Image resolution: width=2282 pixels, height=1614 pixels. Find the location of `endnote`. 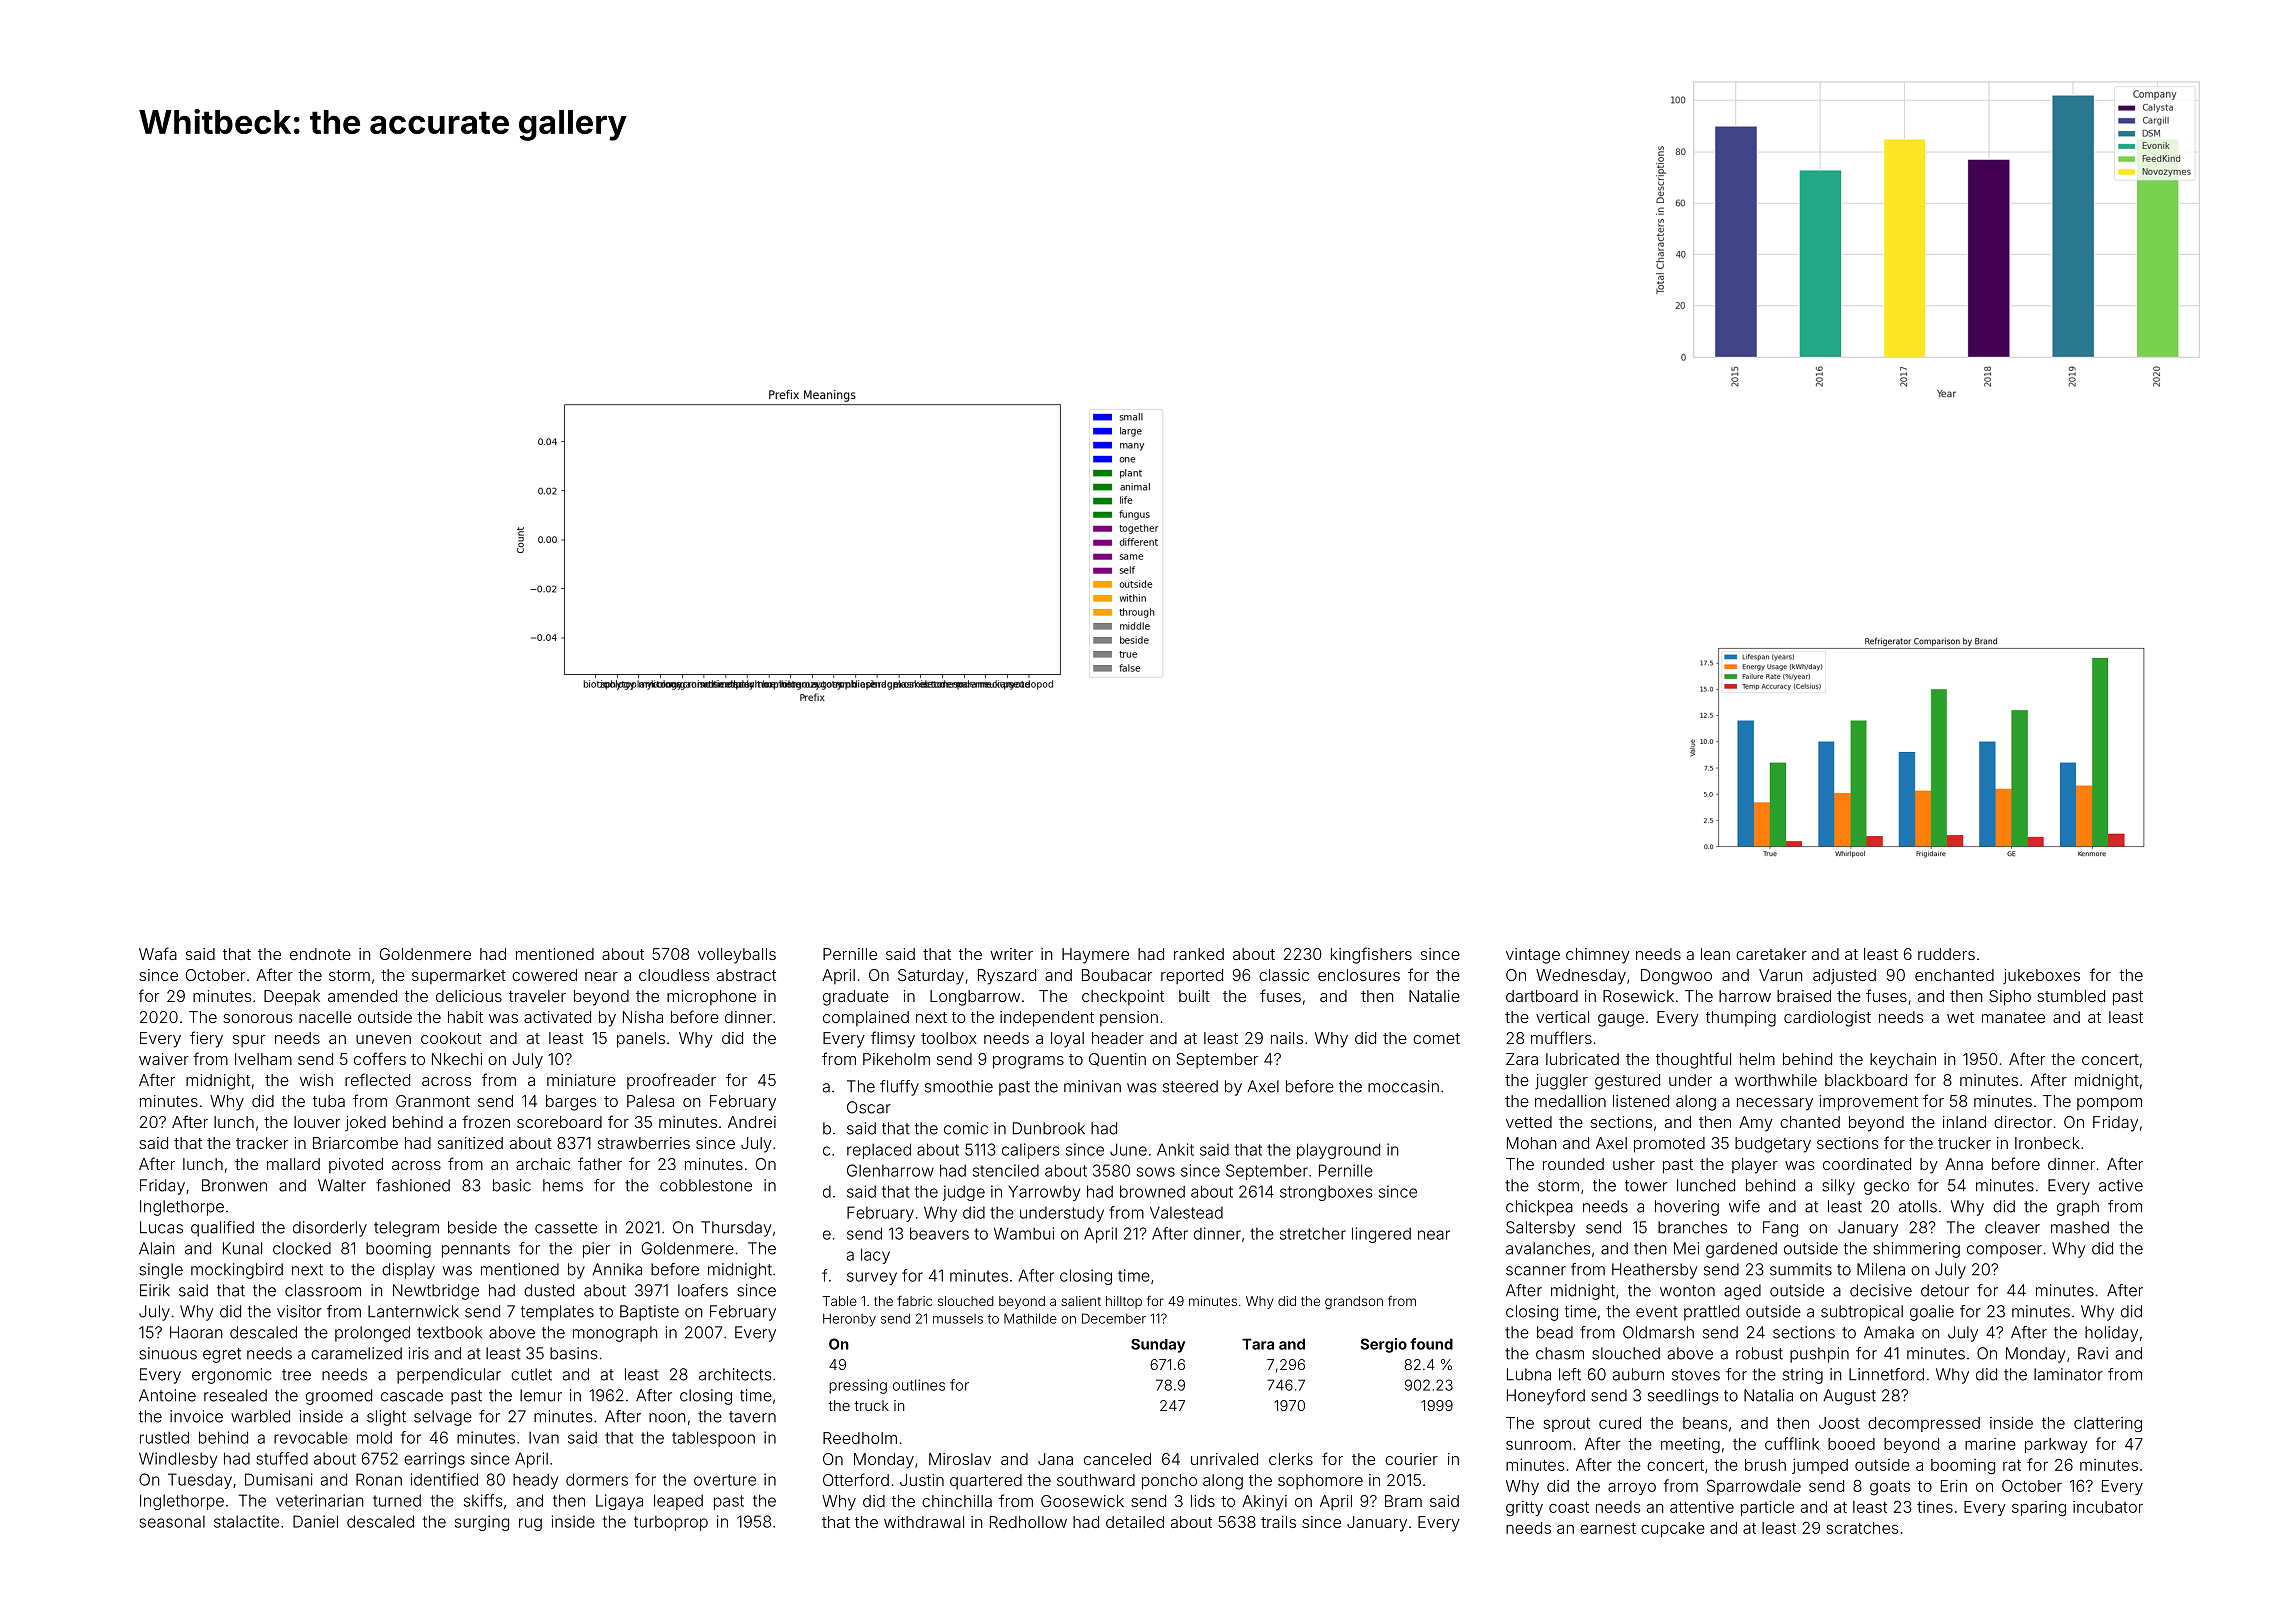

endnote is located at coordinates (320, 954).
